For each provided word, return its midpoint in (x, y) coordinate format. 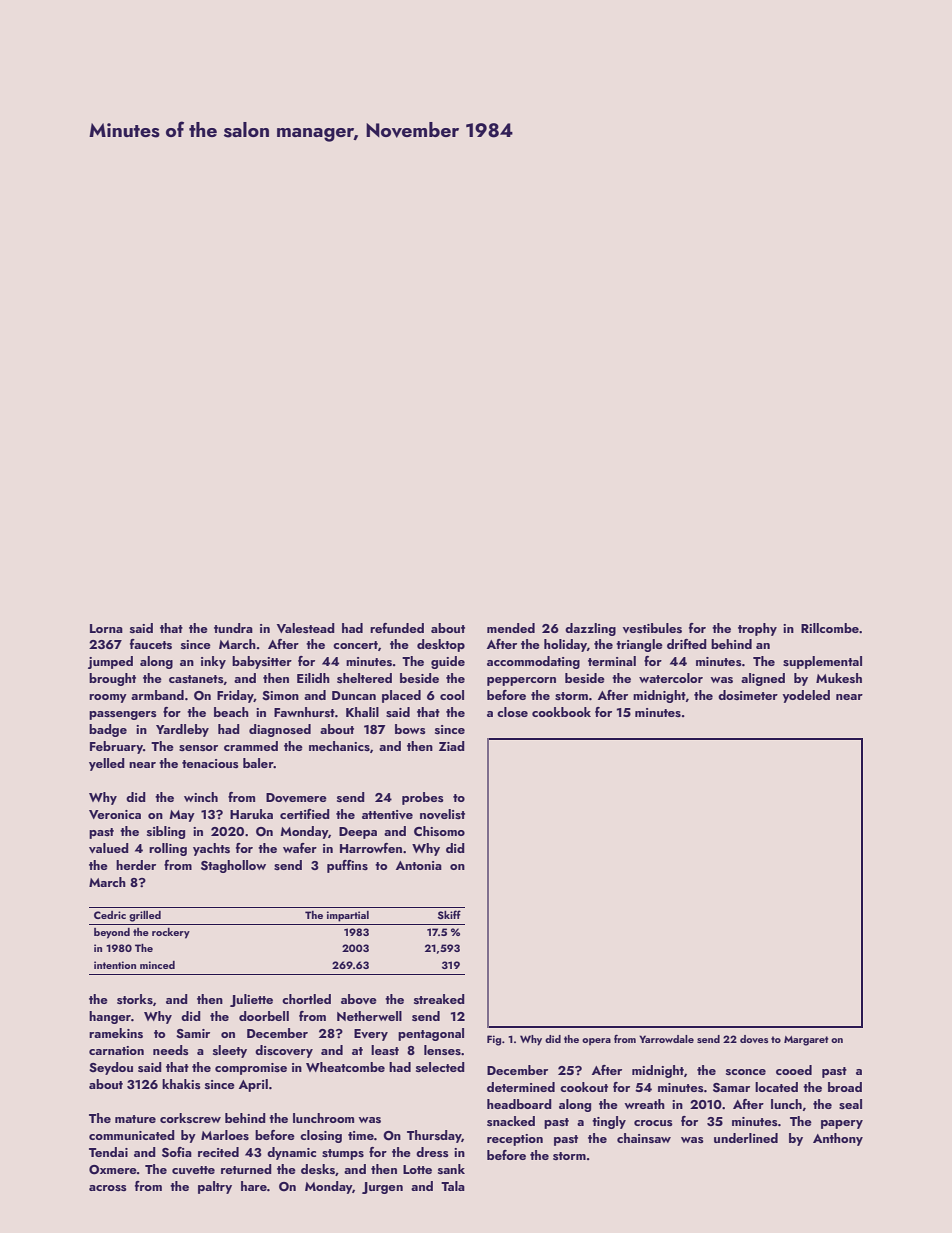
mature (135, 1119)
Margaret (806, 1041)
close (512, 712)
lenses (442, 1050)
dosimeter (748, 695)
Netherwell (369, 1016)
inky (213, 662)
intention (115, 965)
